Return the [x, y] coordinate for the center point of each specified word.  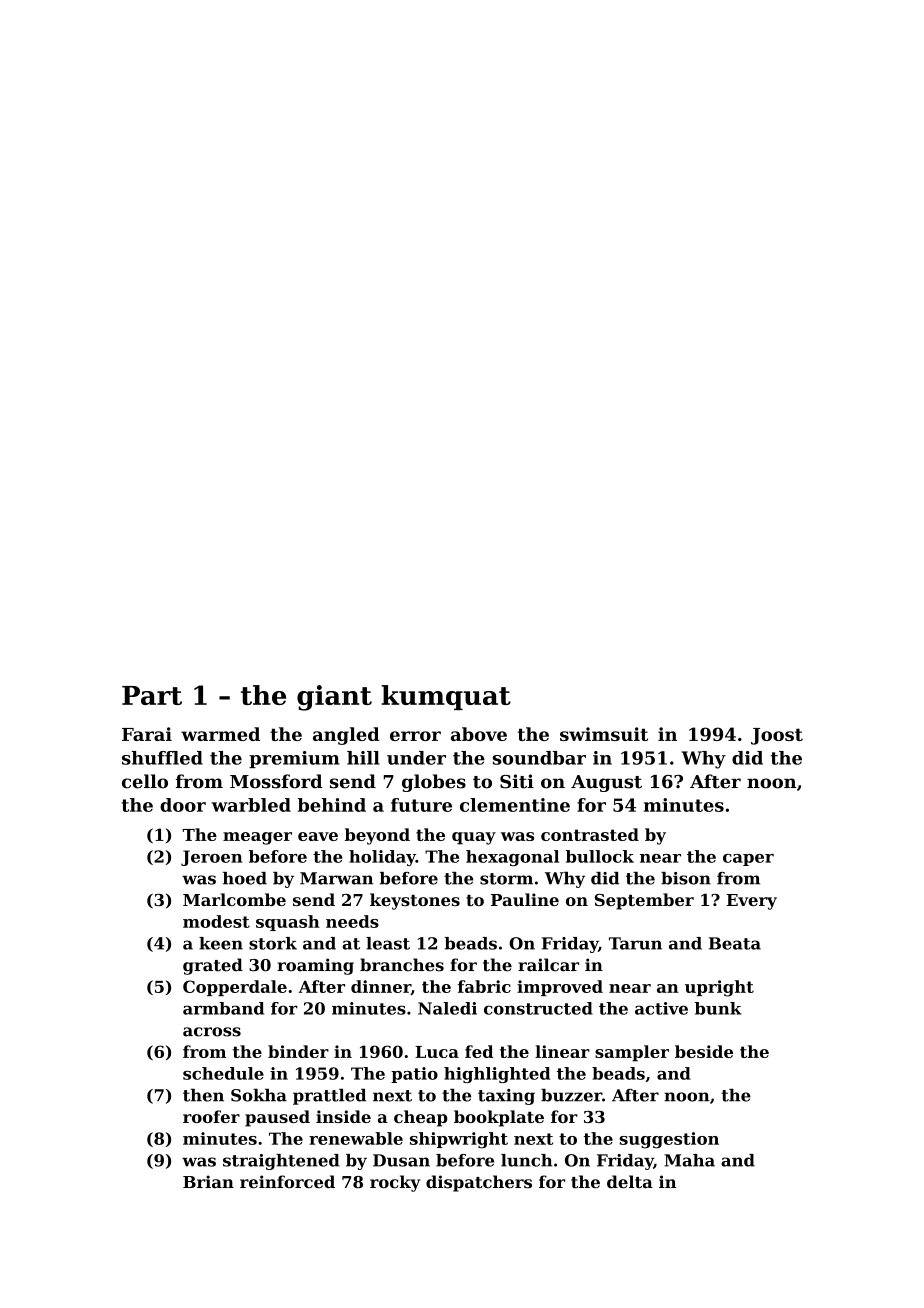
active [661, 1008]
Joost [777, 736]
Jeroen [211, 858]
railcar [548, 965]
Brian [208, 1182]
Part [152, 695]
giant [334, 698]
